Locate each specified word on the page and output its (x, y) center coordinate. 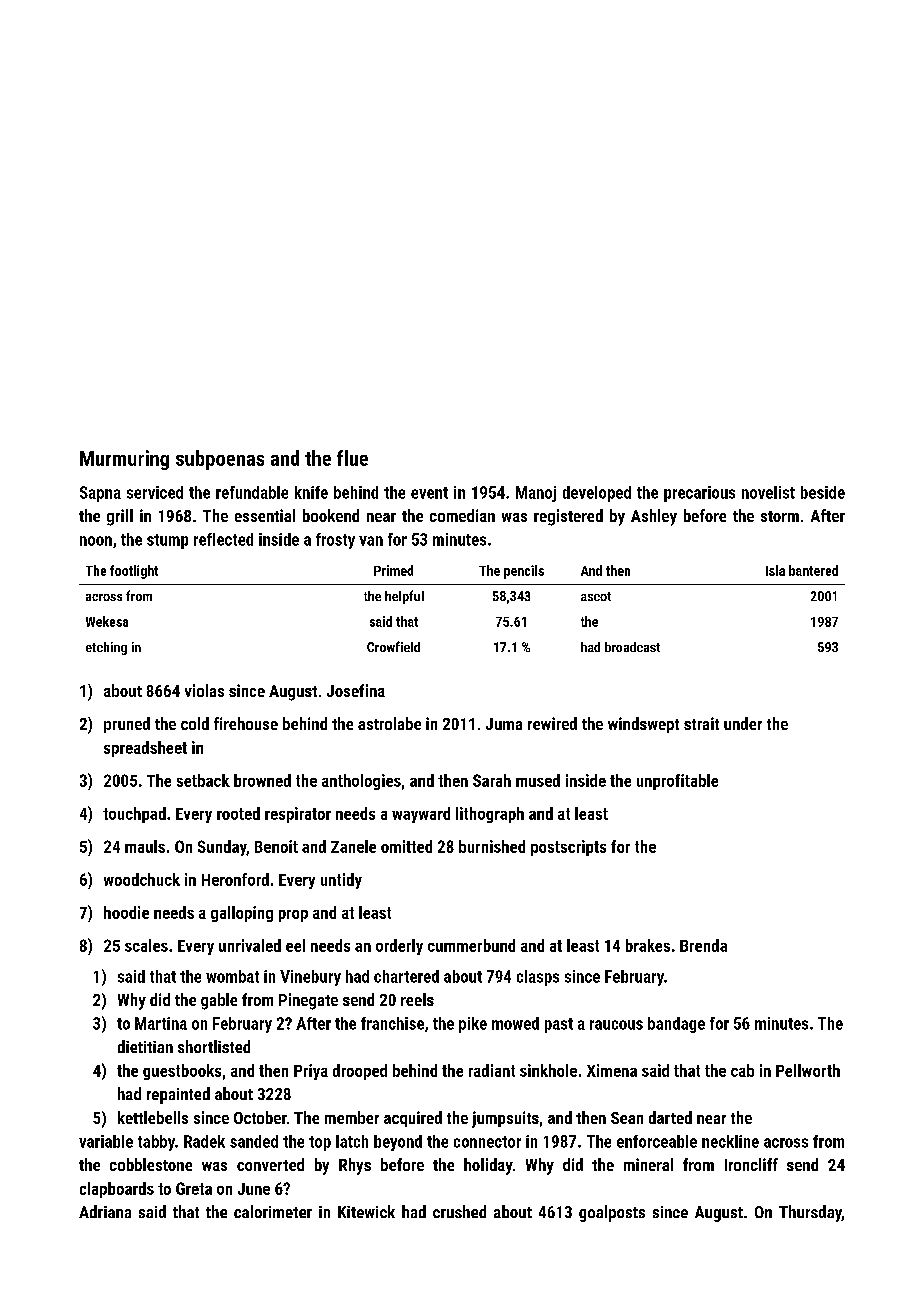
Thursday (810, 1213)
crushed (459, 1211)
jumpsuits (505, 1119)
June (254, 1189)
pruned (127, 725)
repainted (178, 1095)
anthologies (361, 782)
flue (352, 458)
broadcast (632, 647)
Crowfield (393, 646)
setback (203, 780)
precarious (699, 494)
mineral (648, 1164)
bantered (813, 570)
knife (311, 492)
